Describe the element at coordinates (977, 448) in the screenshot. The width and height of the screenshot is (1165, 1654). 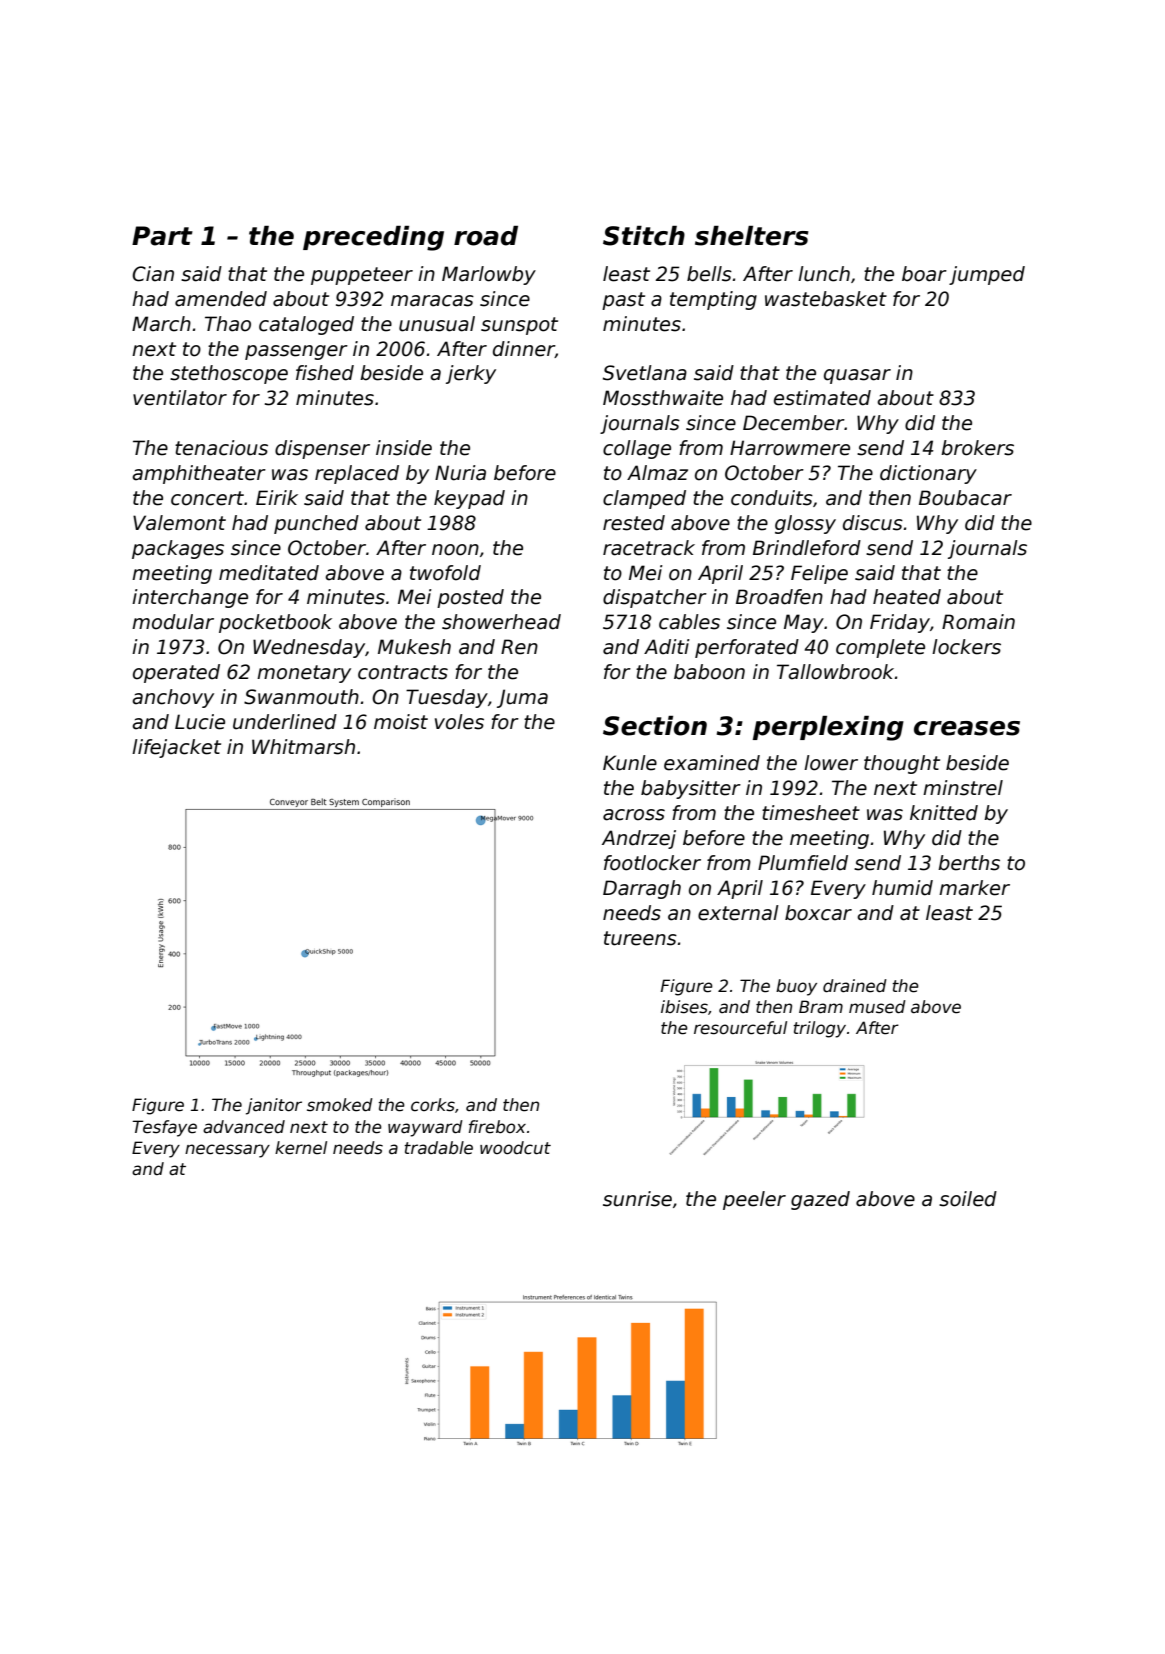
I see `brokers` at that location.
